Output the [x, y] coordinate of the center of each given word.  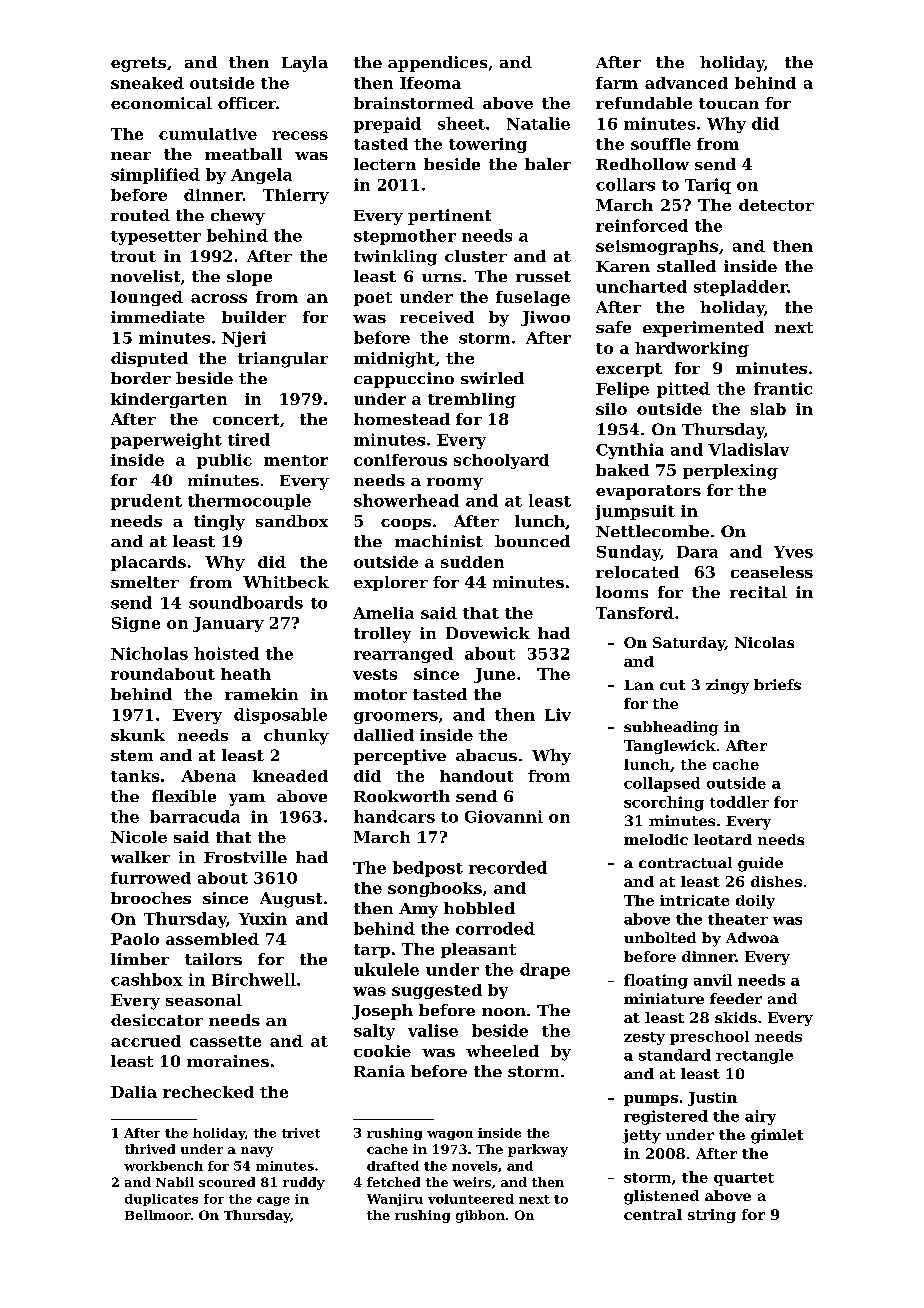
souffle [661, 144]
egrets [138, 64]
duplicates [161, 1200]
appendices [437, 64]
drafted [393, 1166]
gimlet [777, 1136]
